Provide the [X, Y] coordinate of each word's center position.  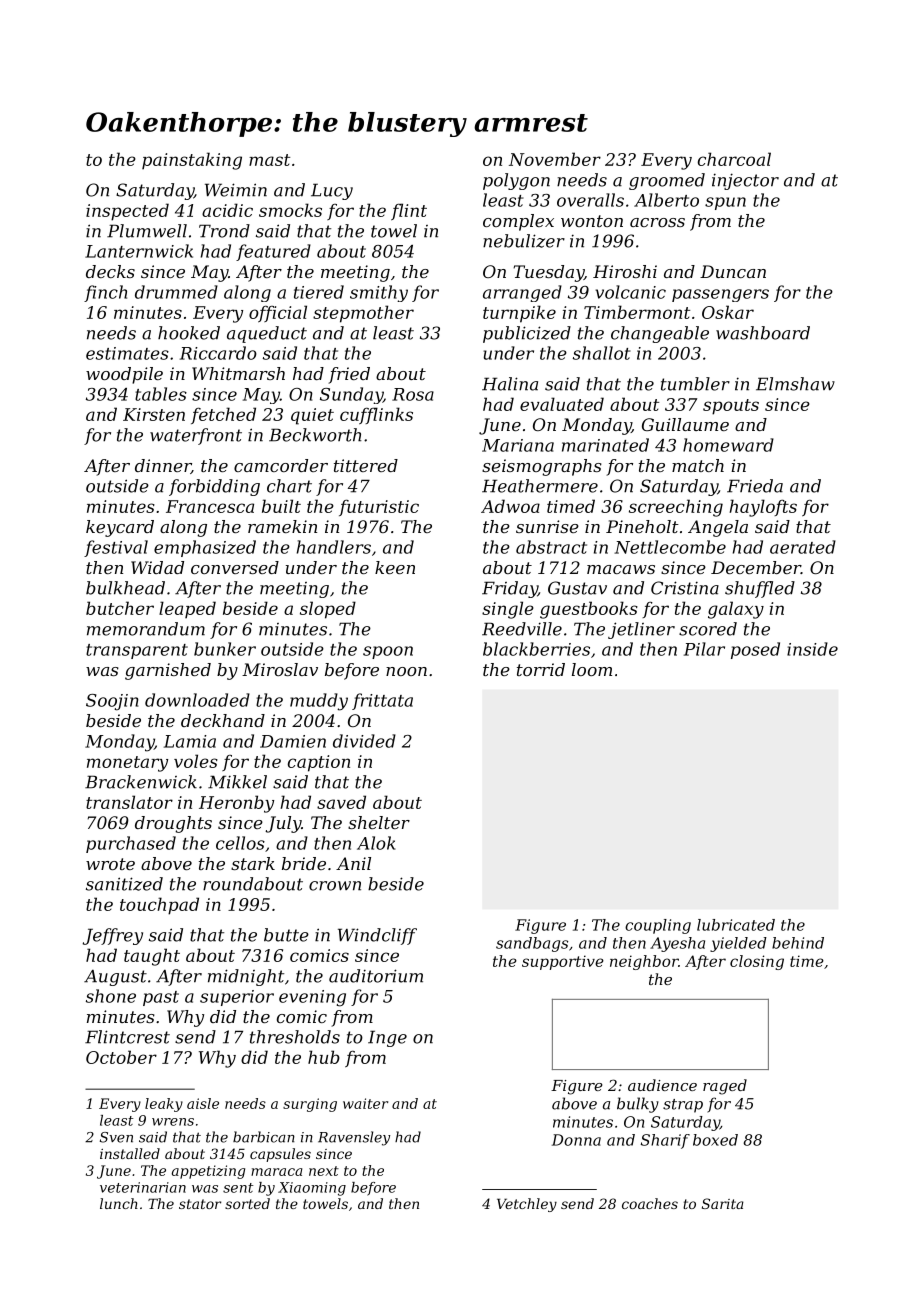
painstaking [192, 161]
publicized [527, 334]
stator [200, 1204]
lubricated [736, 925]
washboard [763, 333]
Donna [576, 1140]
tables [161, 394]
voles [196, 761]
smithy [379, 293]
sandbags [532, 944]
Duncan [733, 271]
